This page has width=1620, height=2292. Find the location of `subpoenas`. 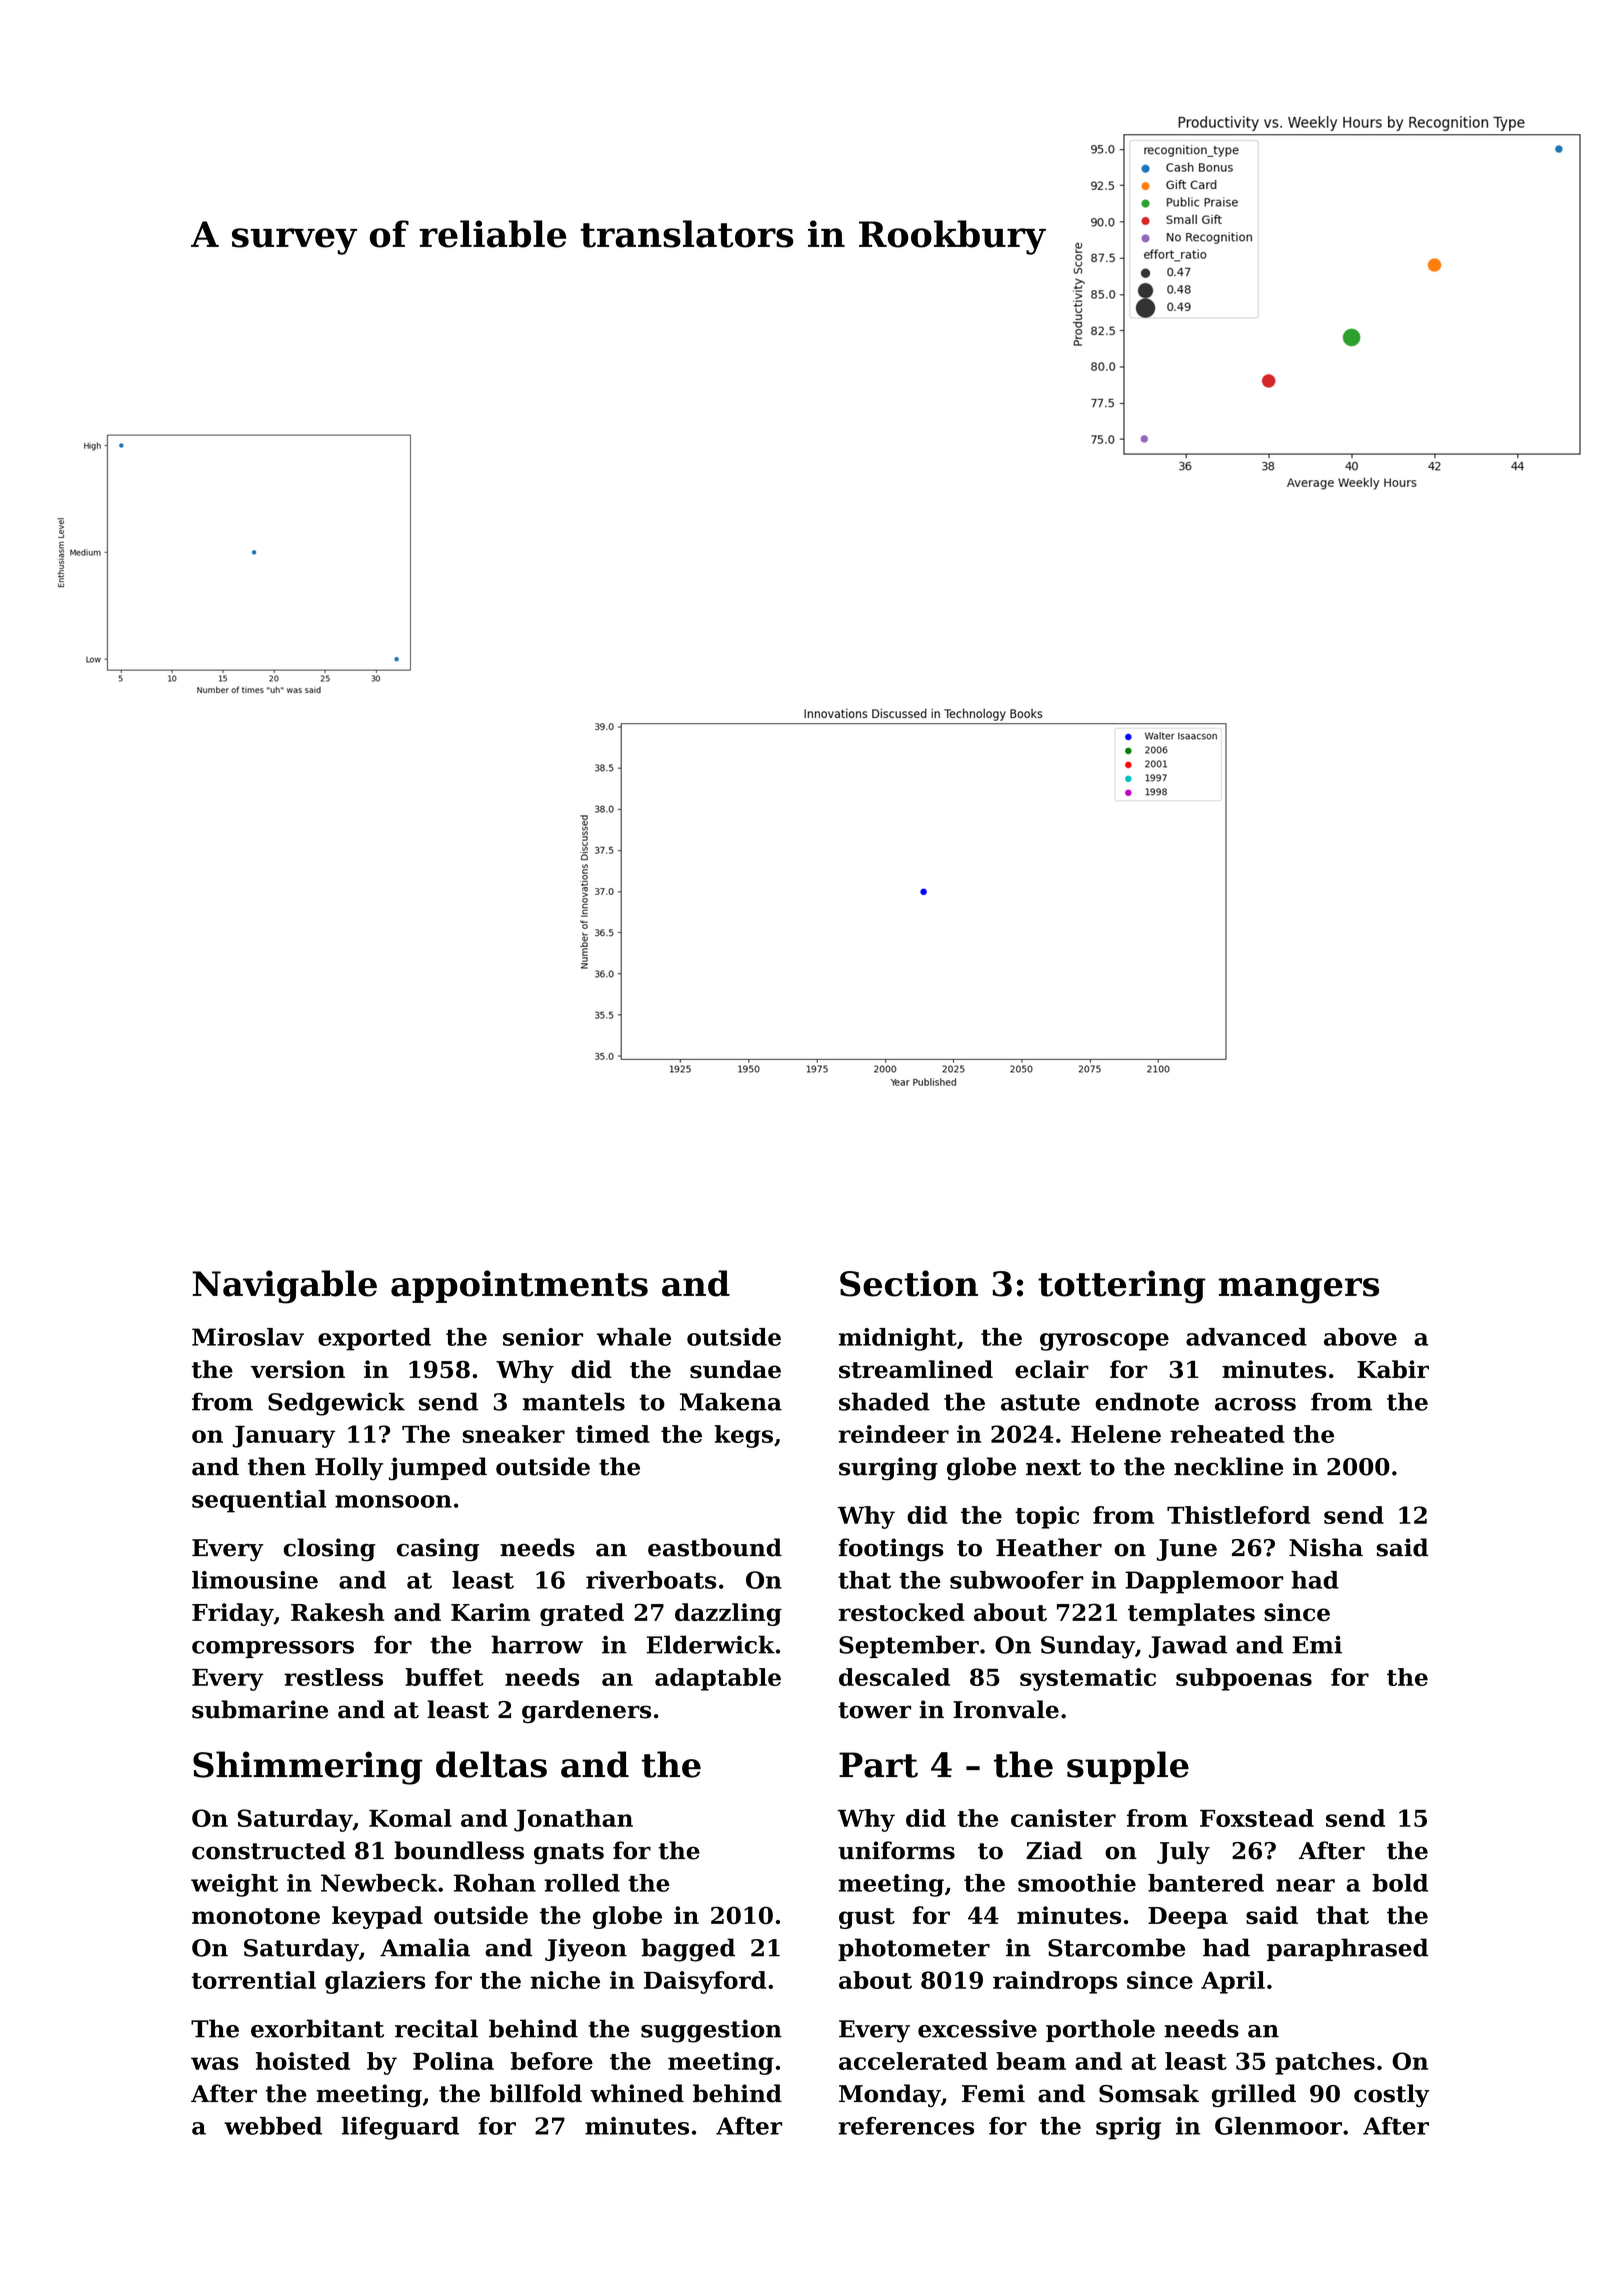

subpoenas is located at coordinates (1244, 1679).
